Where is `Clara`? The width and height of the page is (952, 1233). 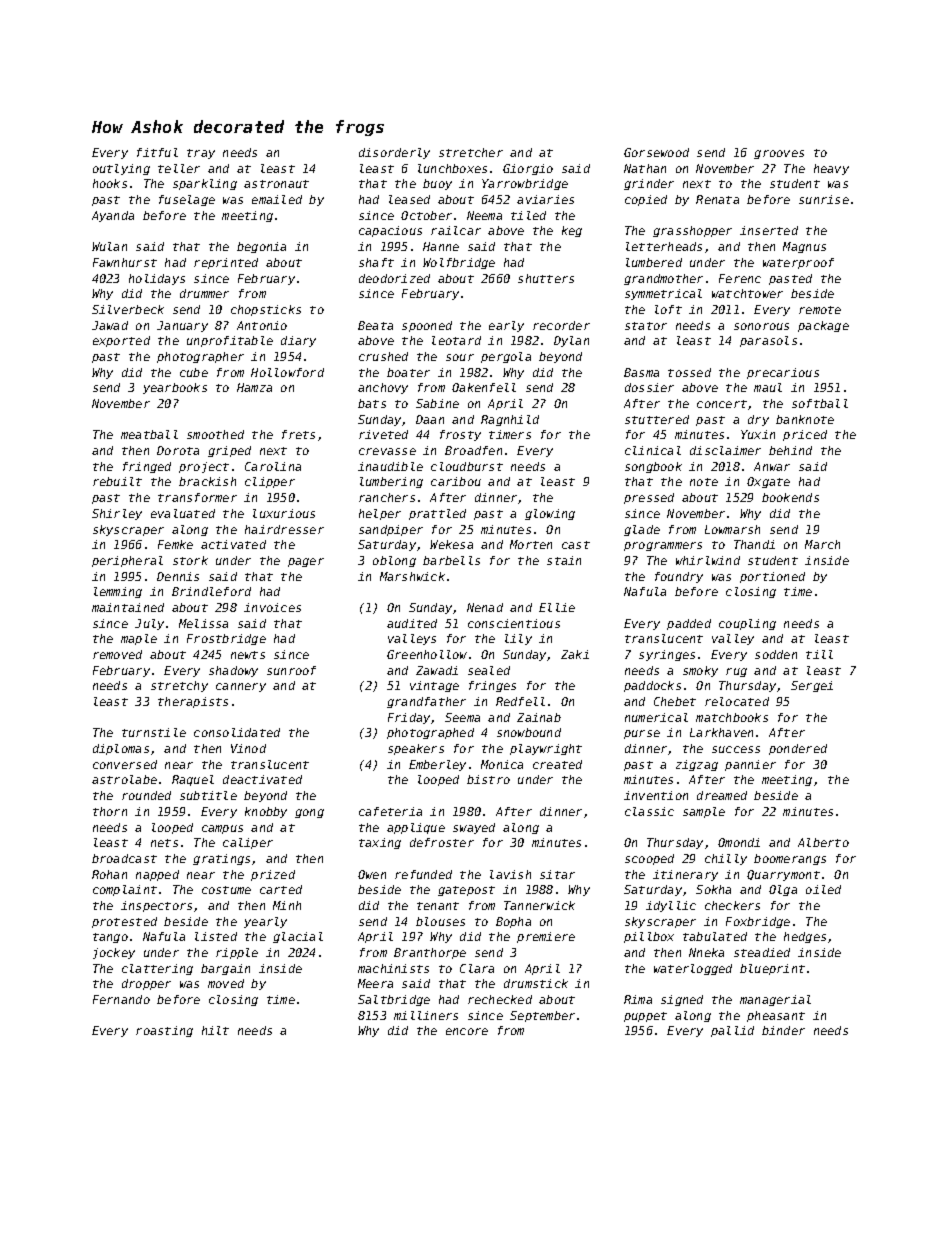
Clara is located at coordinates (477, 968).
